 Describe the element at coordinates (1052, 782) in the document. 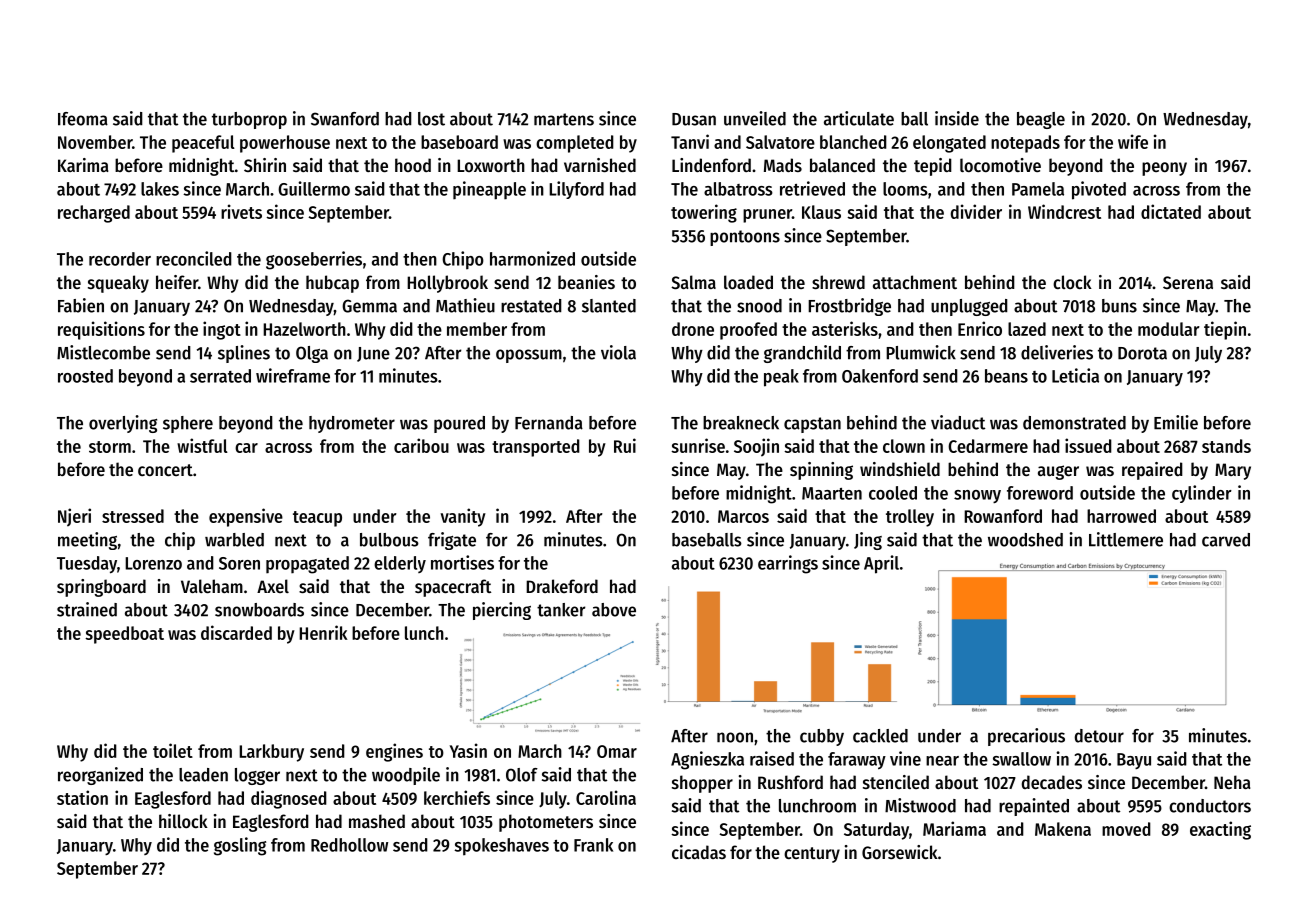

I see `decades` at that location.
